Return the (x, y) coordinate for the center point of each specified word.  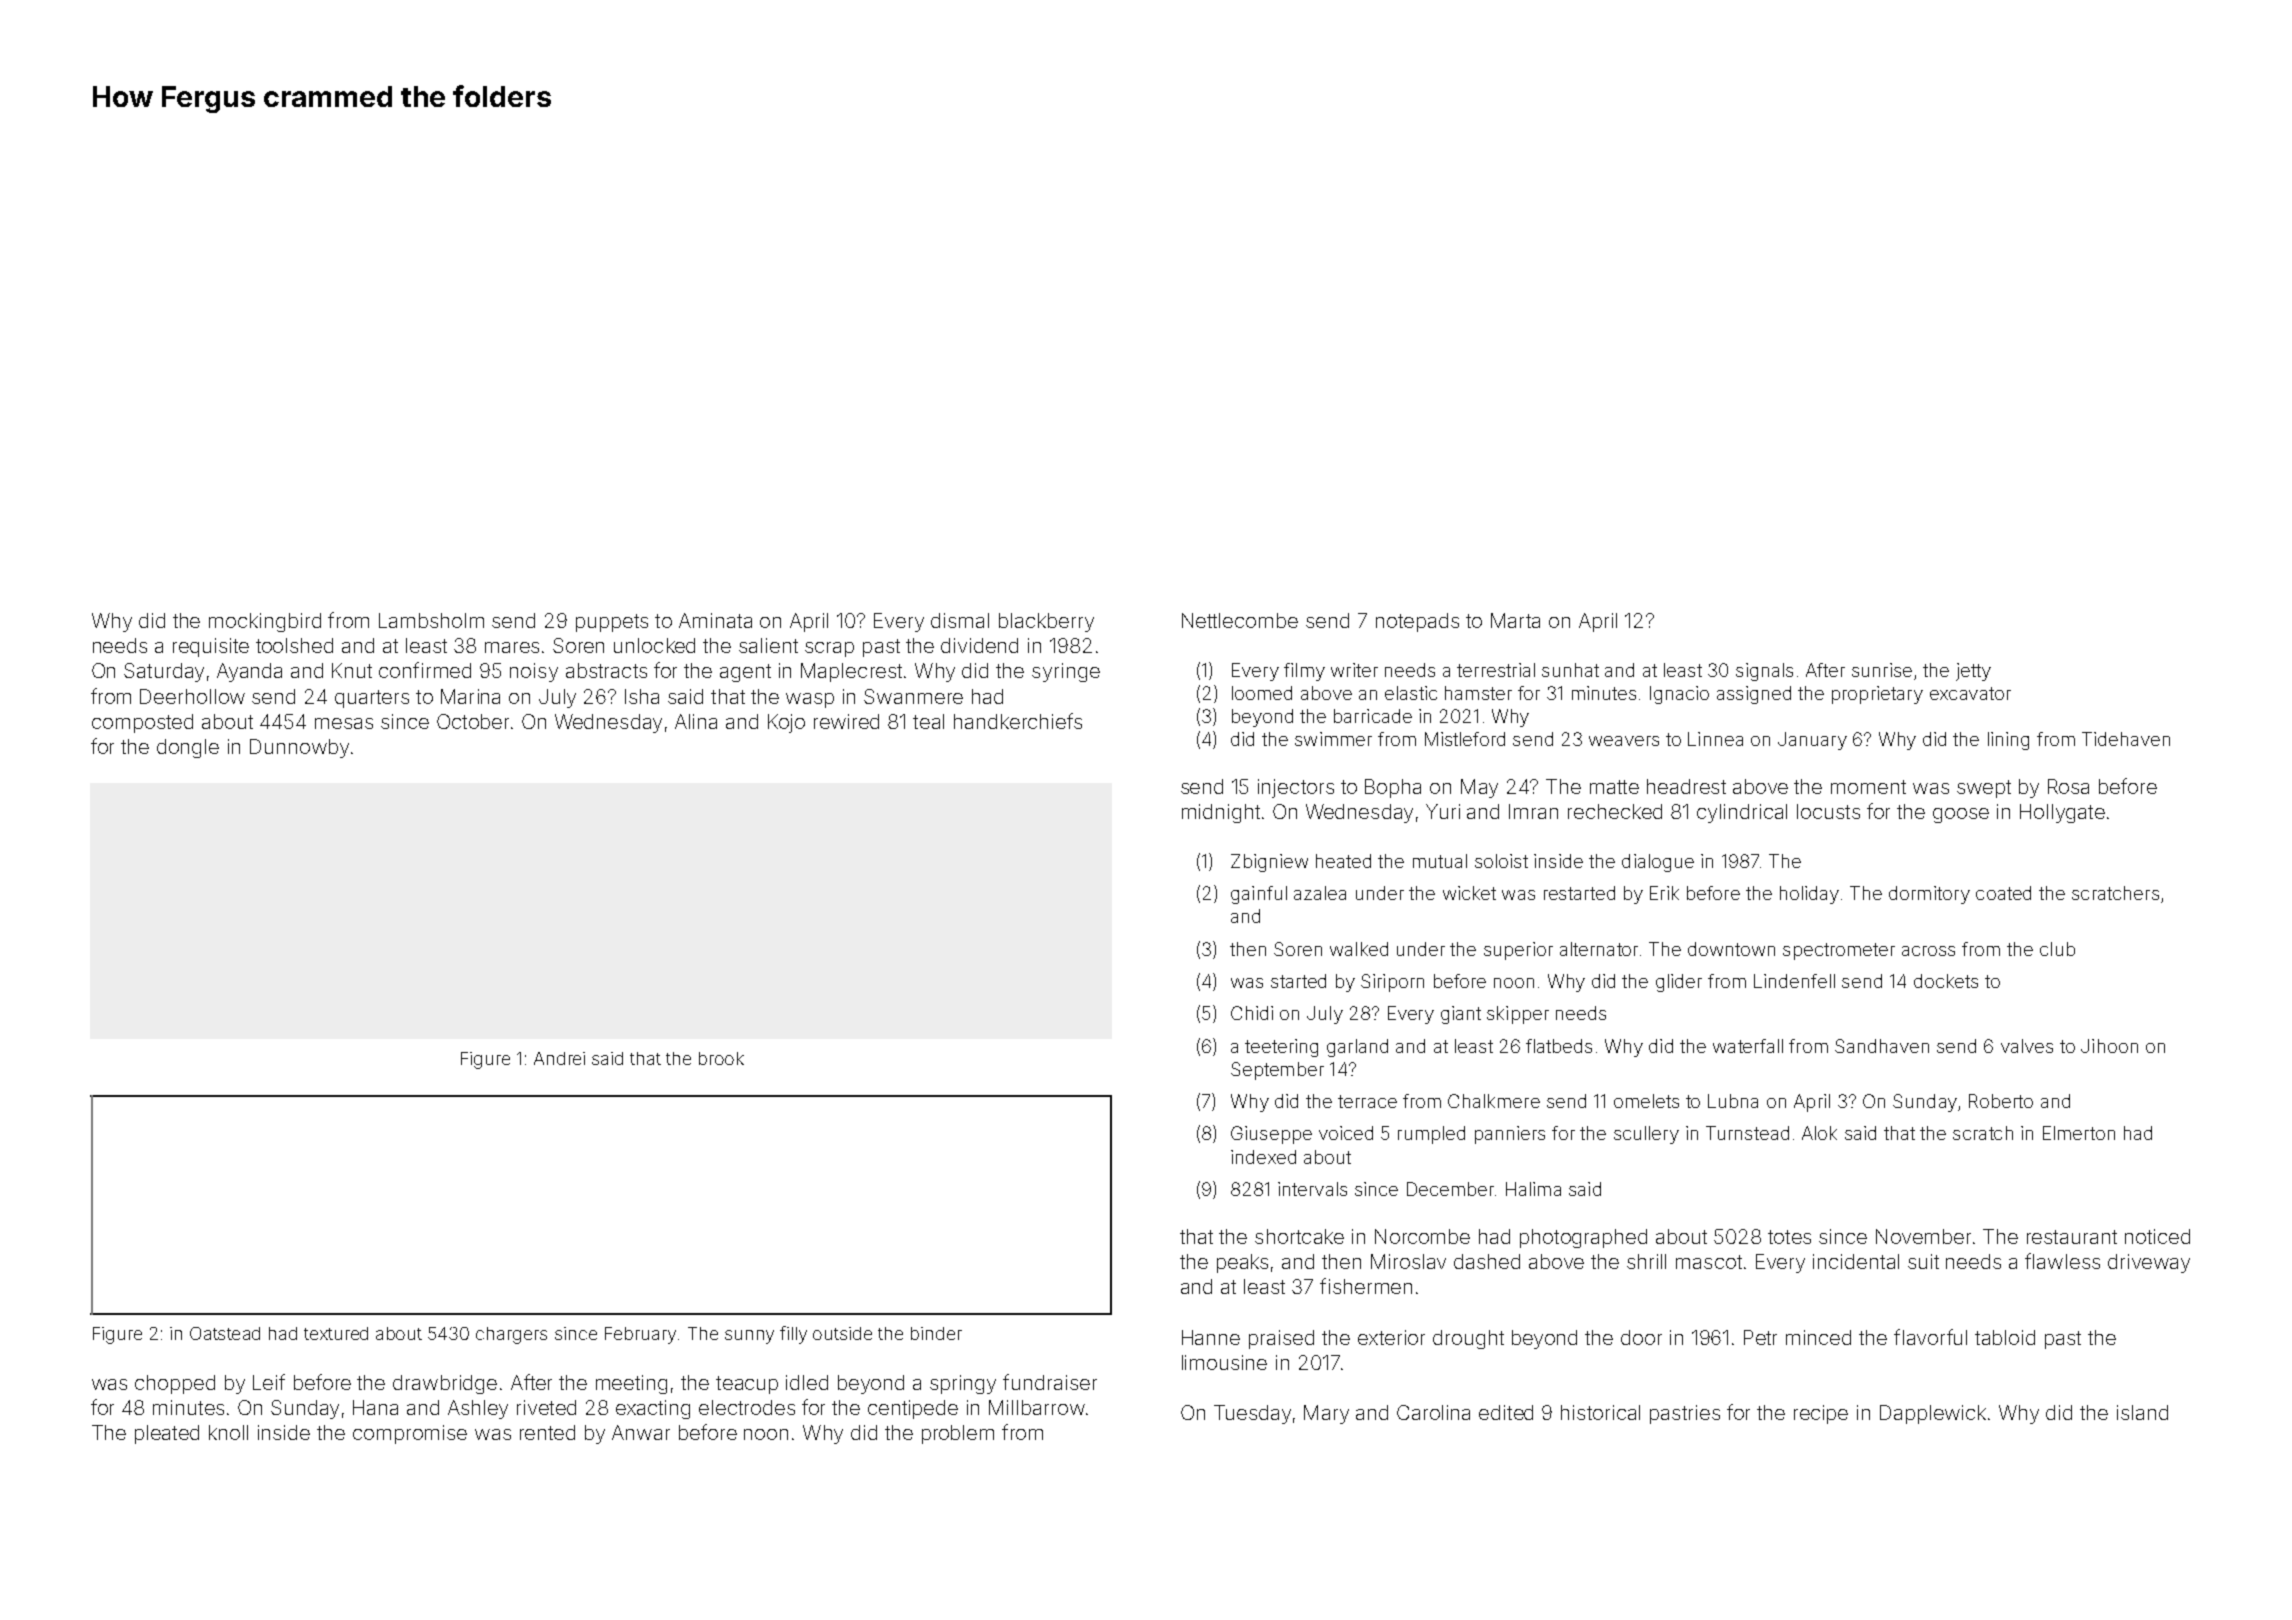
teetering (1281, 1048)
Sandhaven (1882, 1046)
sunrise (1882, 670)
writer (1354, 670)
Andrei (559, 1058)
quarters (372, 699)
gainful (1259, 895)
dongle (188, 748)
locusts (1828, 811)
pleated (167, 1434)
